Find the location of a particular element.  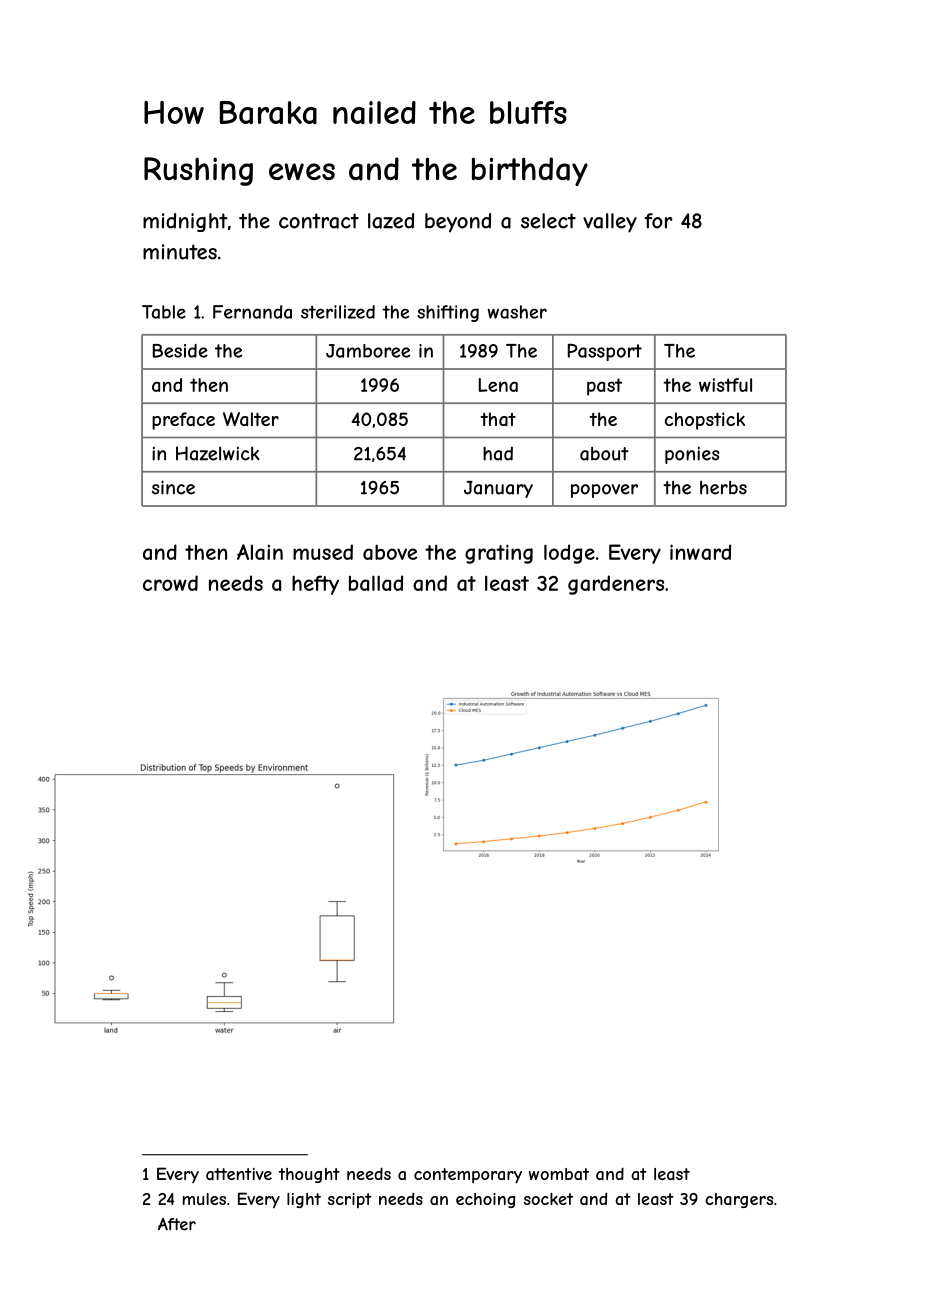

gardeners is located at coordinates (616, 585).
